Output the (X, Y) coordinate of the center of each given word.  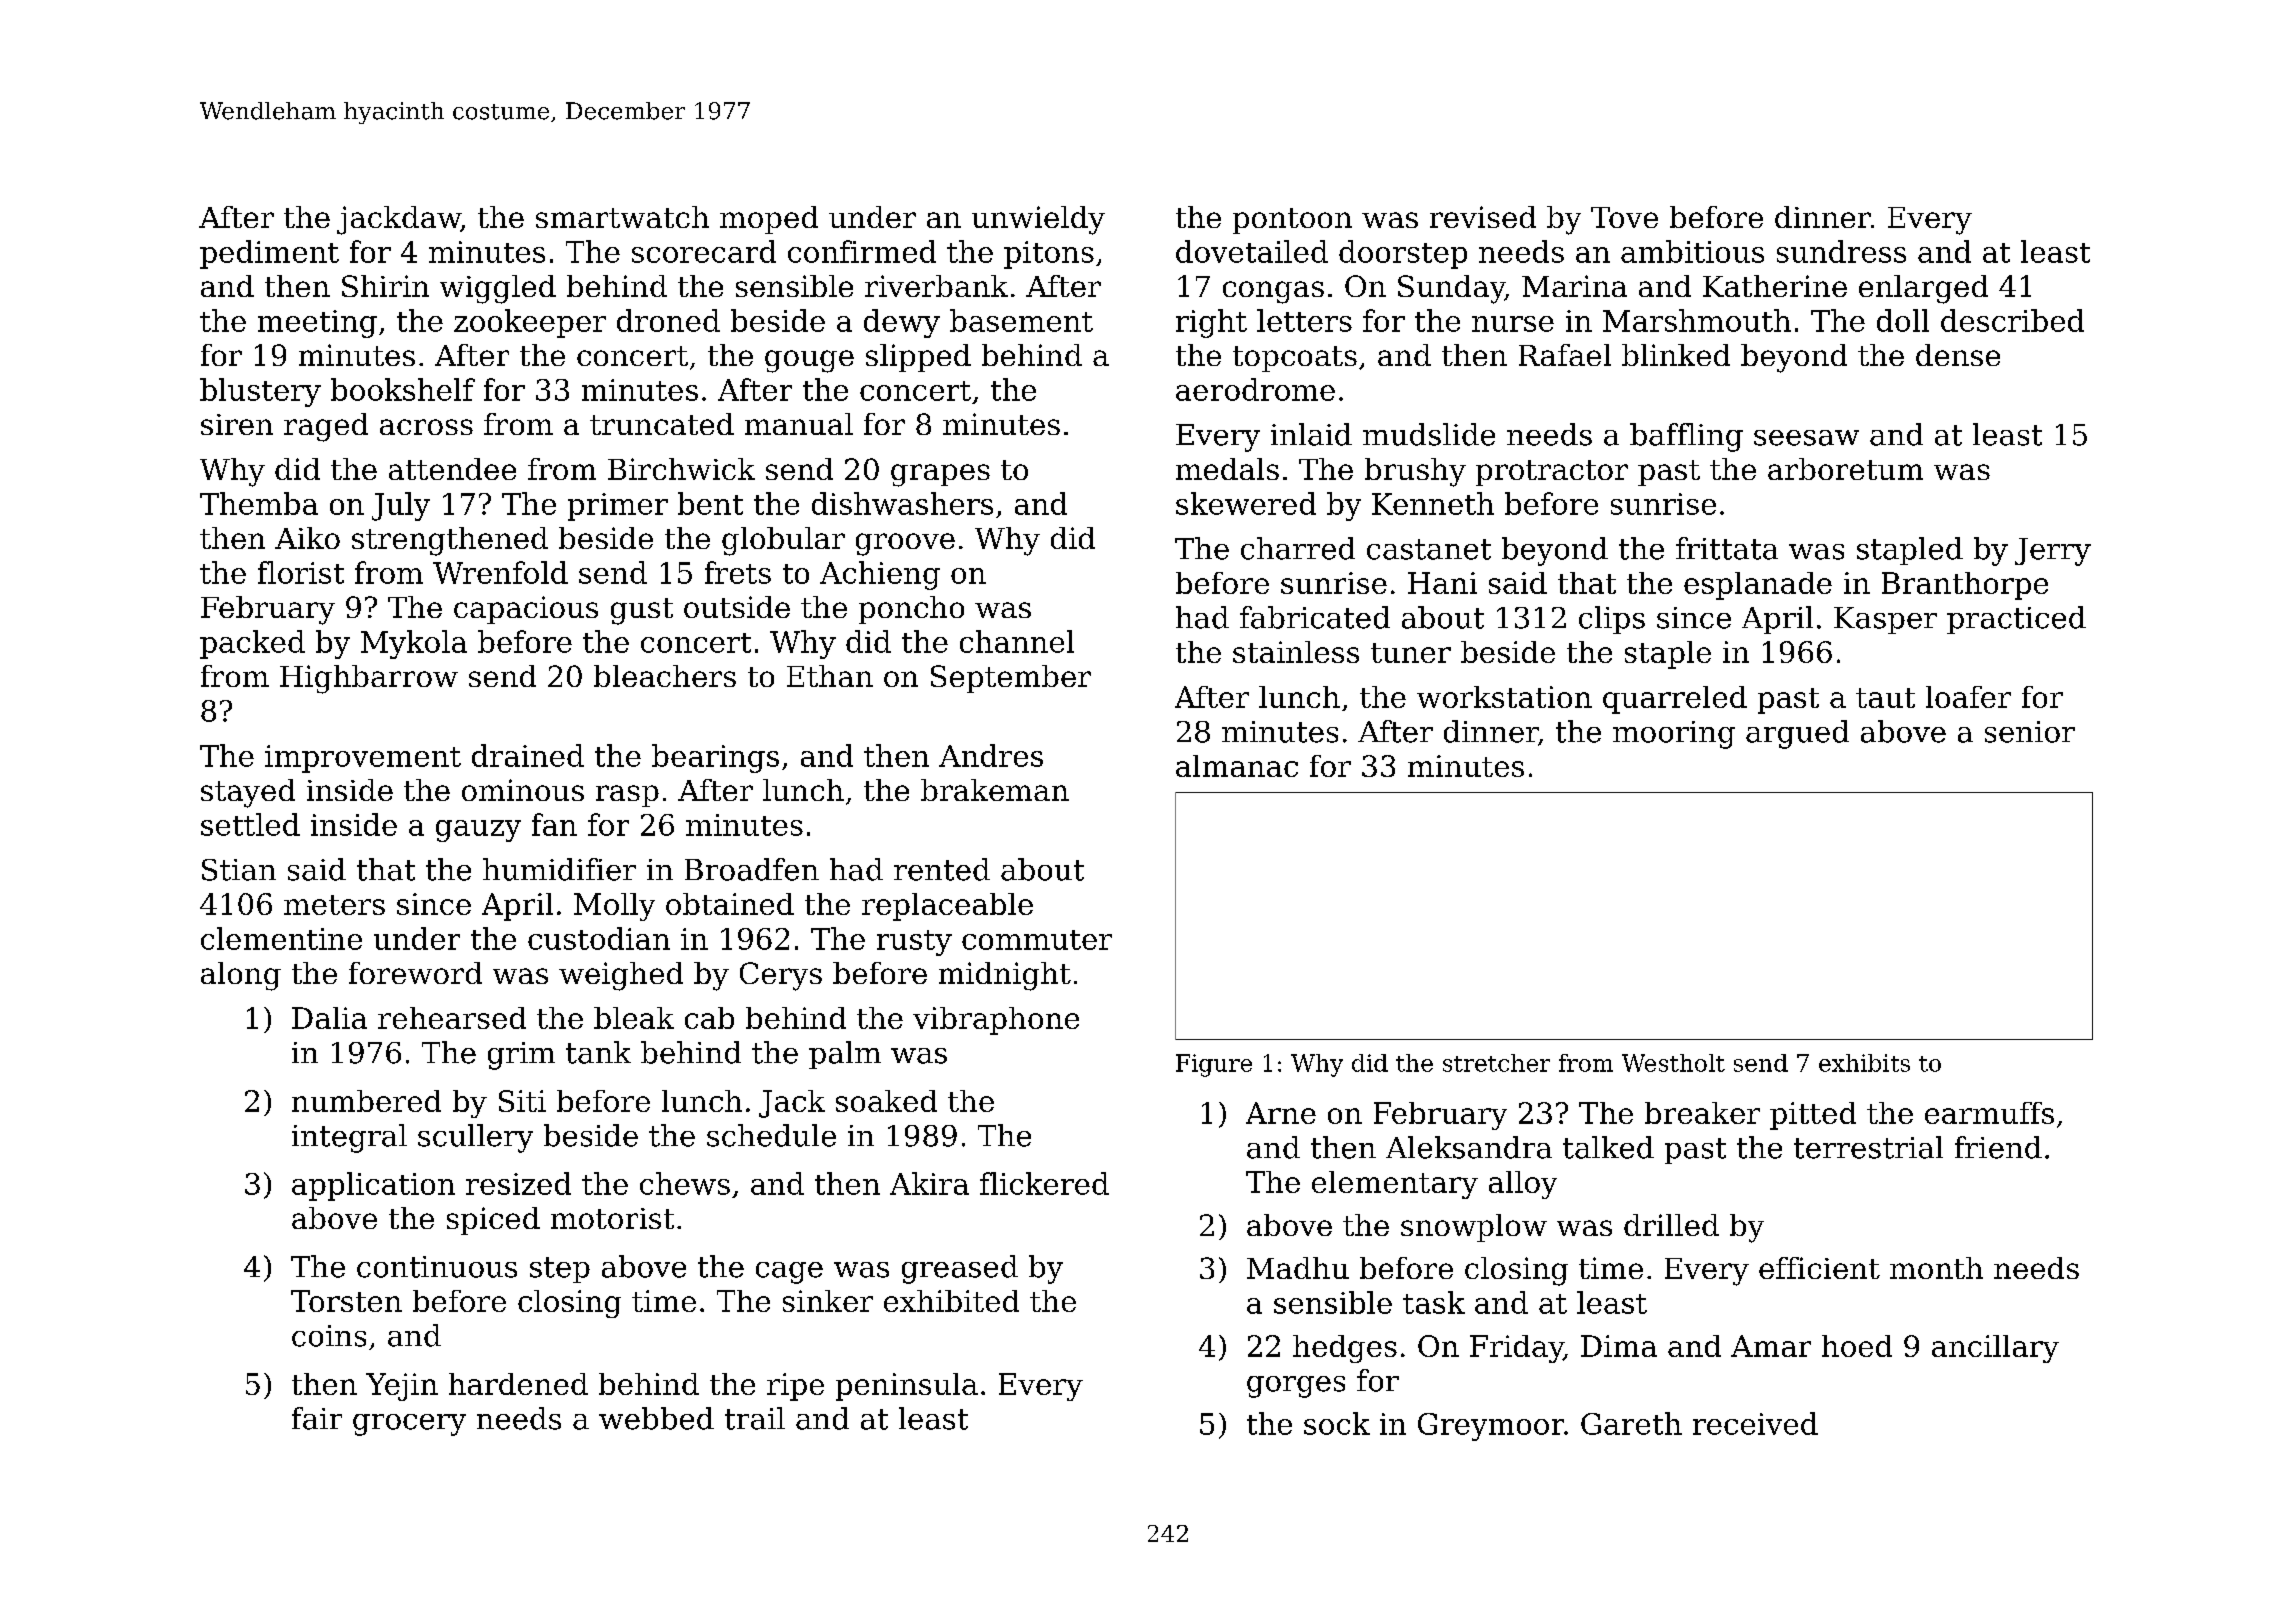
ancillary (1995, 1349)
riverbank (936, 286)
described (2012, 320)
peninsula (907, 1387)
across (426, 427)
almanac (1237, 766)
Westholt (1673, 1063)
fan (554, 824)
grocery (409, 1425)
